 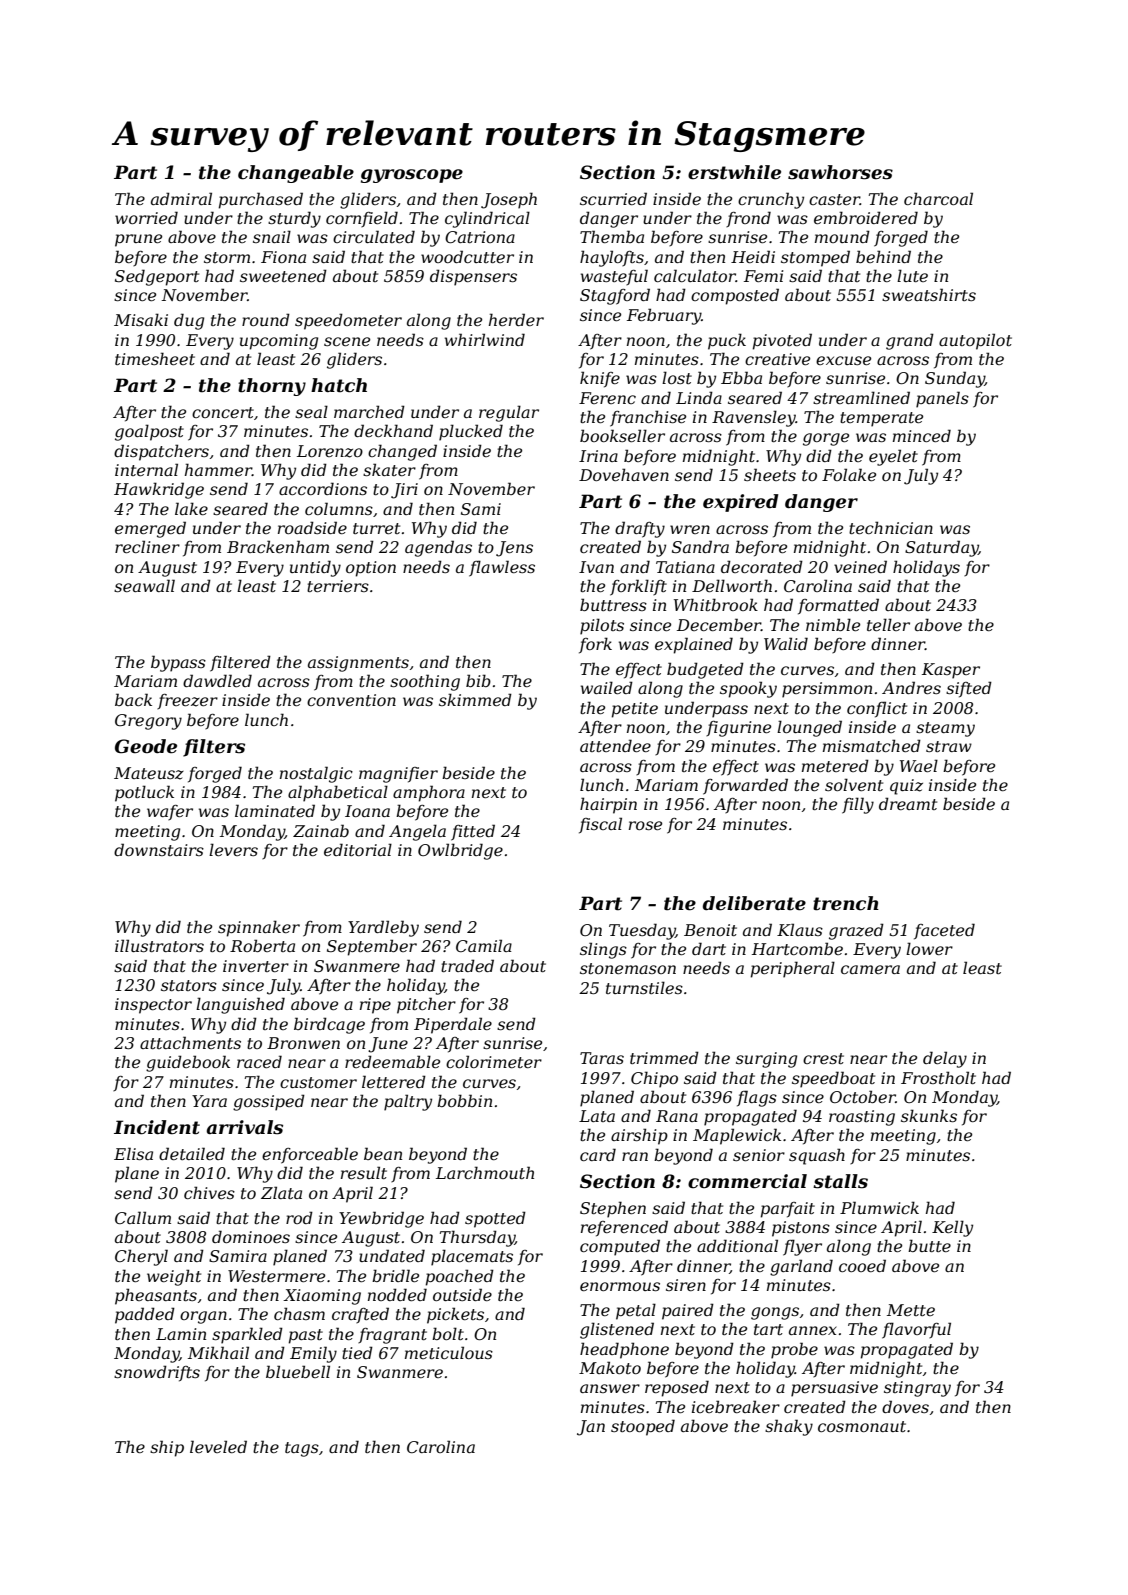 I want to click on Joseph, so click(x=509, y=200).
